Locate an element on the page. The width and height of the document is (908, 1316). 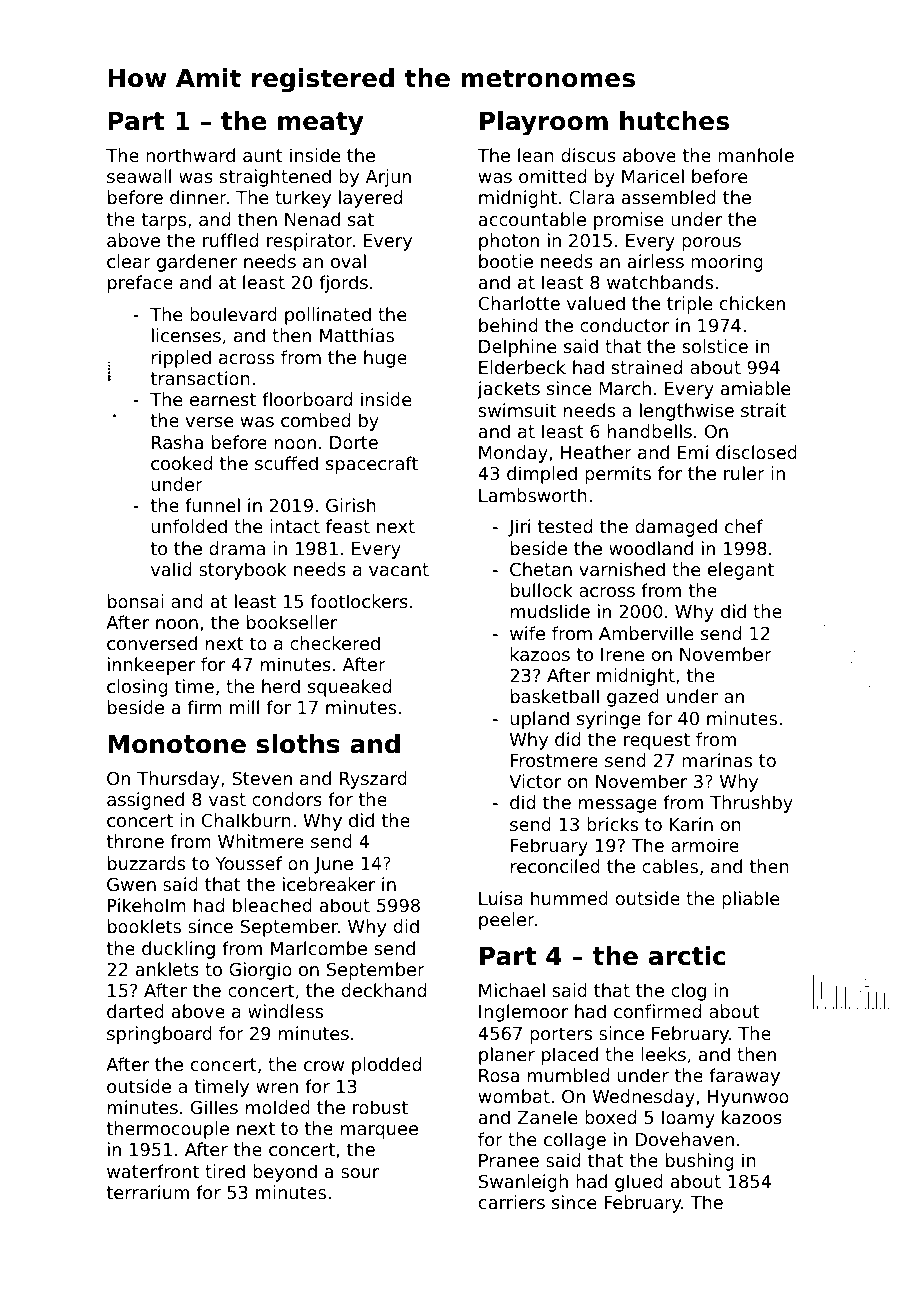
huge is located at coordinates (385, 359).
